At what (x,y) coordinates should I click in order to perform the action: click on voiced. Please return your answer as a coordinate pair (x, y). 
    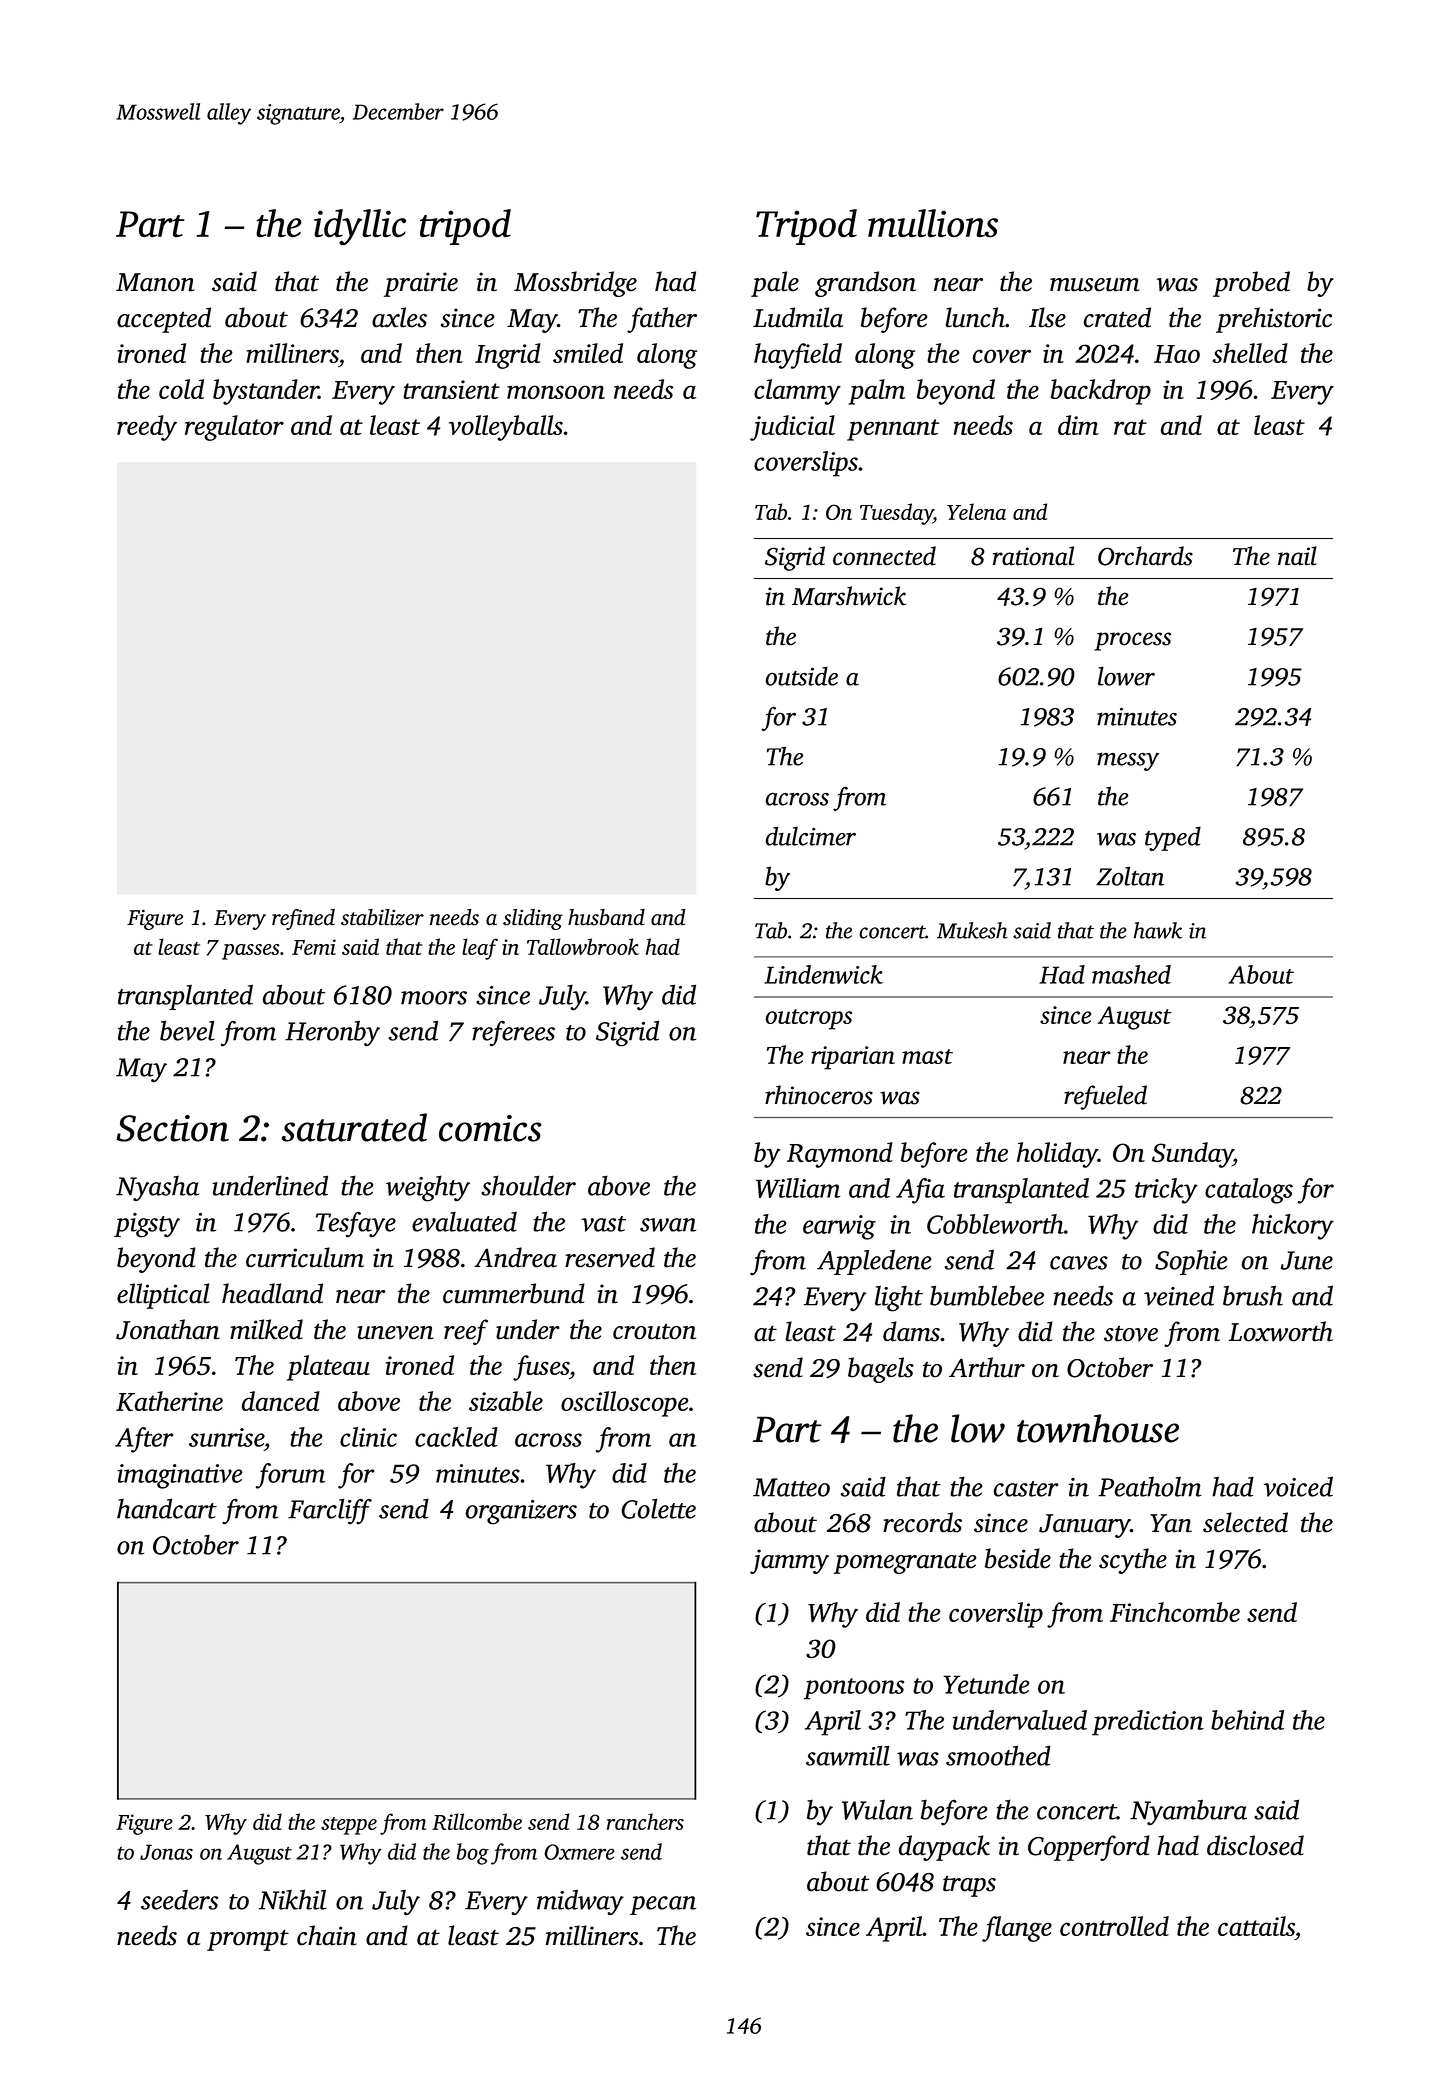
    Looking at the image, I should click on (1298, 1486).
